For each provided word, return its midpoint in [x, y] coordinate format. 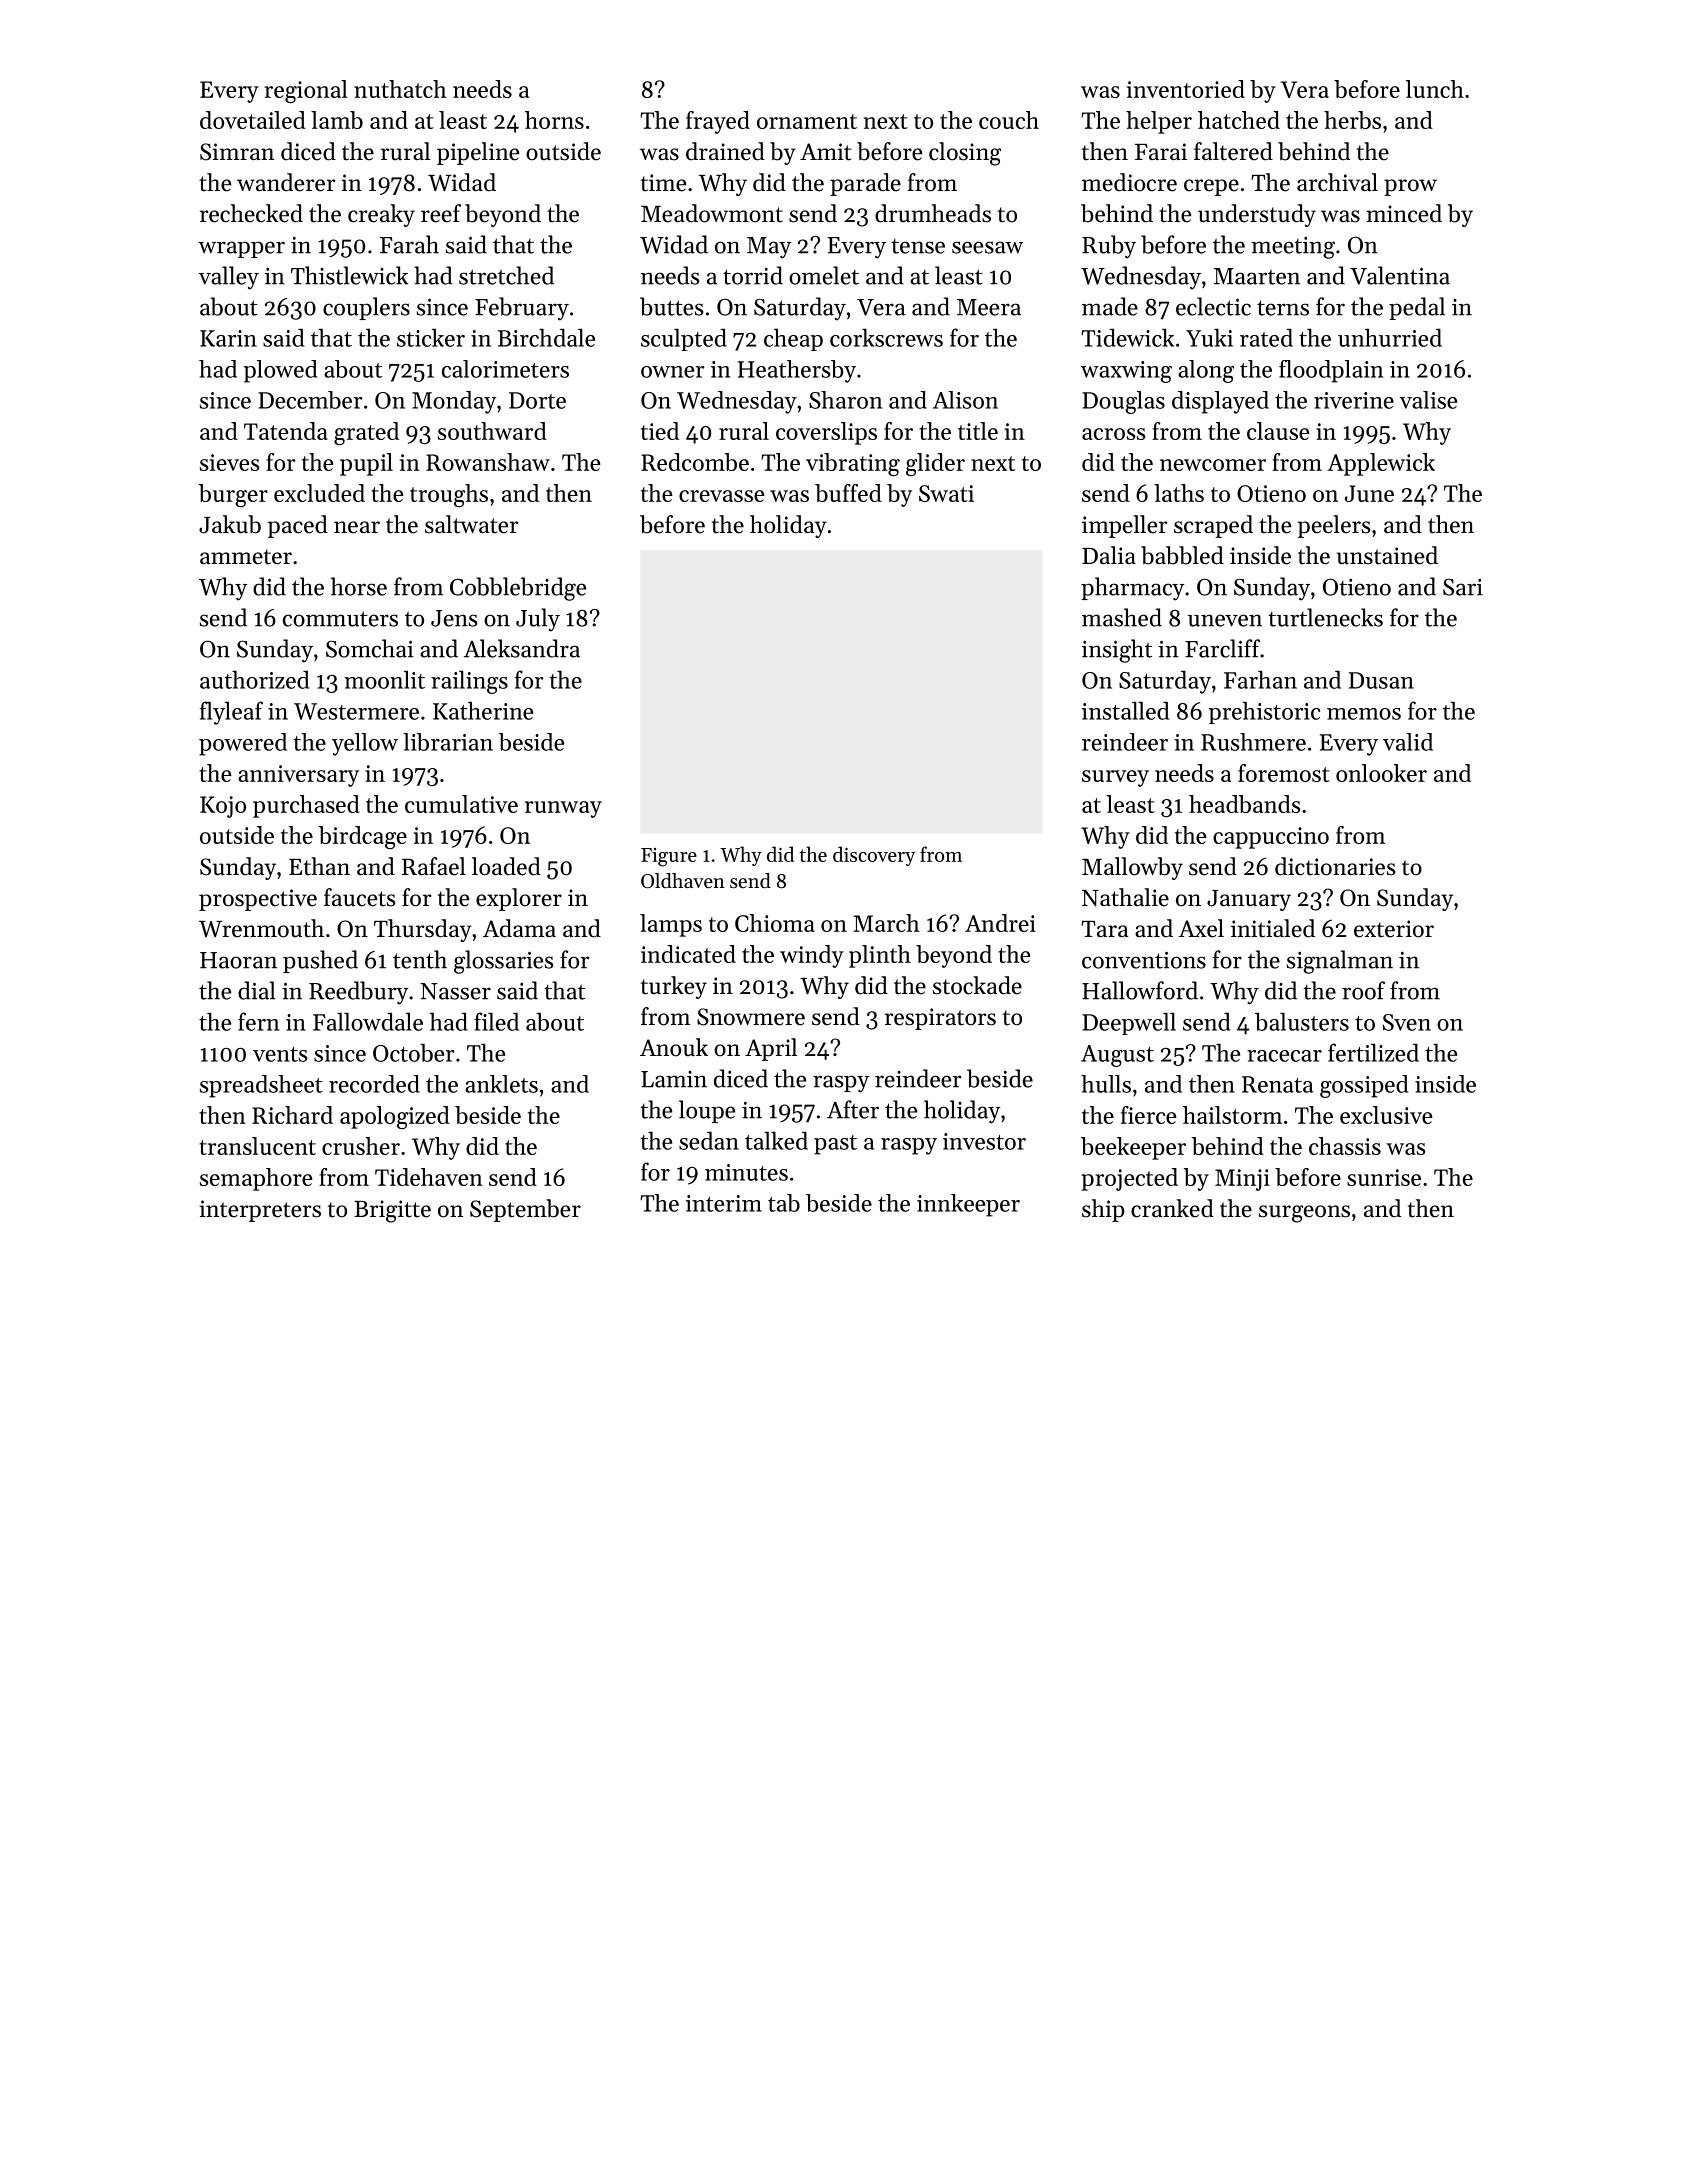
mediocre [1129, 182]
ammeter [246, 557]
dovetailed [253, 120]
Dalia [1109, 555]
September [525, 1210]
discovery [874, 856]
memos [1364, 714]
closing [965, 154]
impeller [1124, 526]
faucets [359, 897]
